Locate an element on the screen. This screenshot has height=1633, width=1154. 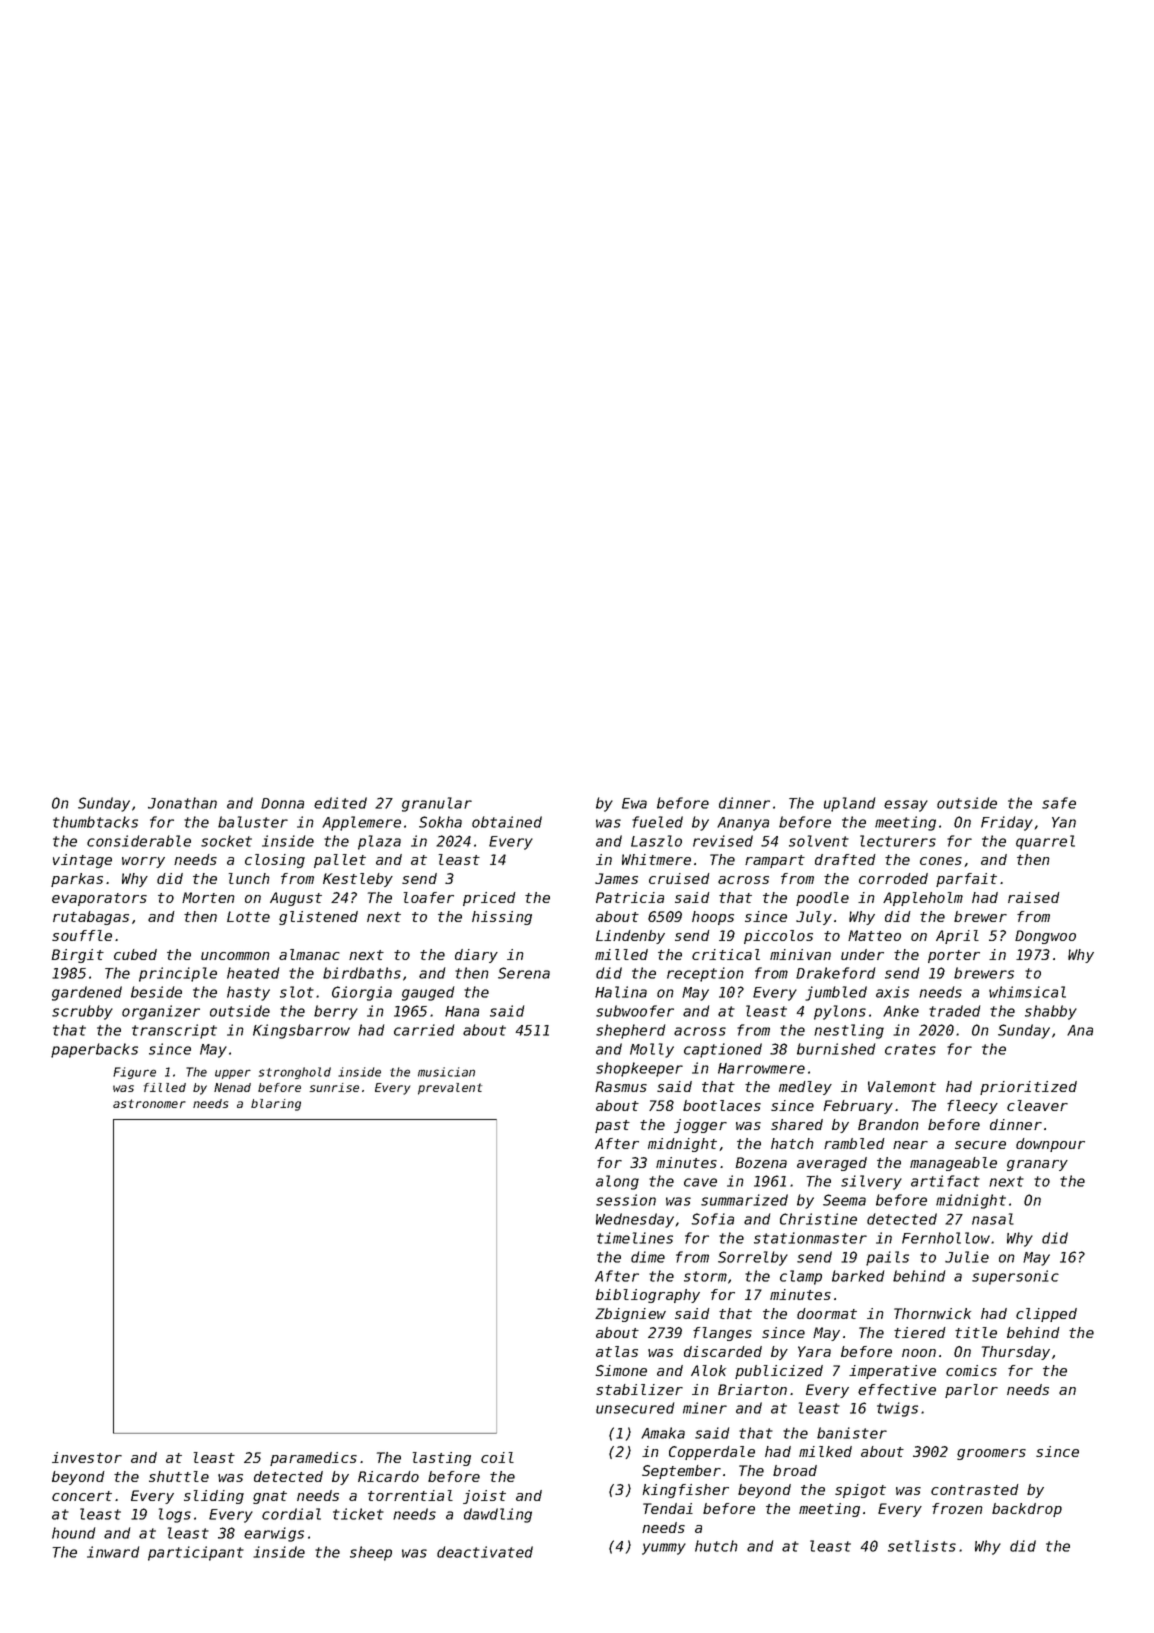
paramedics is located at coordinates (313, 1459).
